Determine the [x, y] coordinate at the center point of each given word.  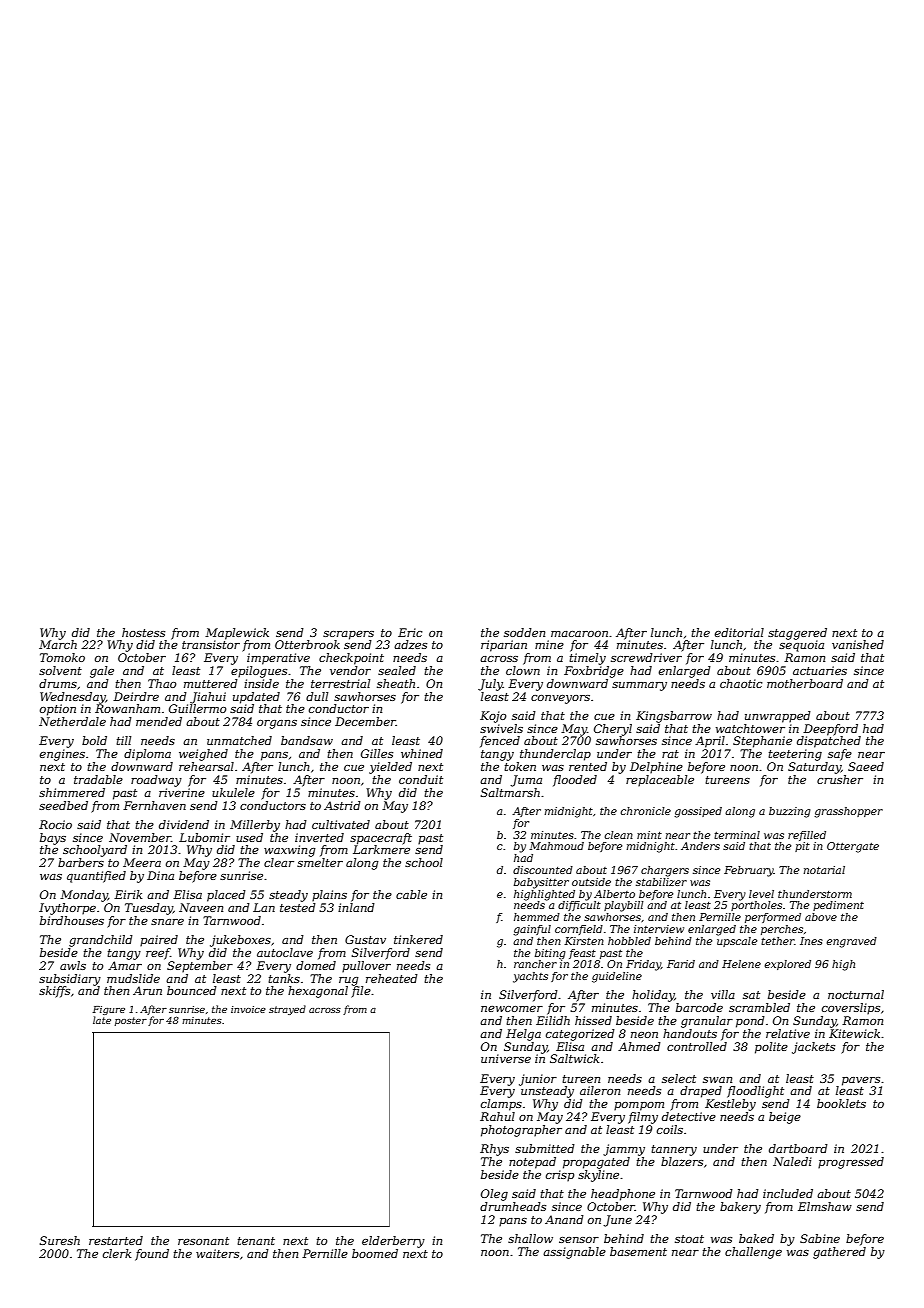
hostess [143, 632]
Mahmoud [556, 846]
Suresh [60, 1240]
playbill [624, 906]
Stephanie [762, 742]
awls [73, 965]
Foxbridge [594, 672]
